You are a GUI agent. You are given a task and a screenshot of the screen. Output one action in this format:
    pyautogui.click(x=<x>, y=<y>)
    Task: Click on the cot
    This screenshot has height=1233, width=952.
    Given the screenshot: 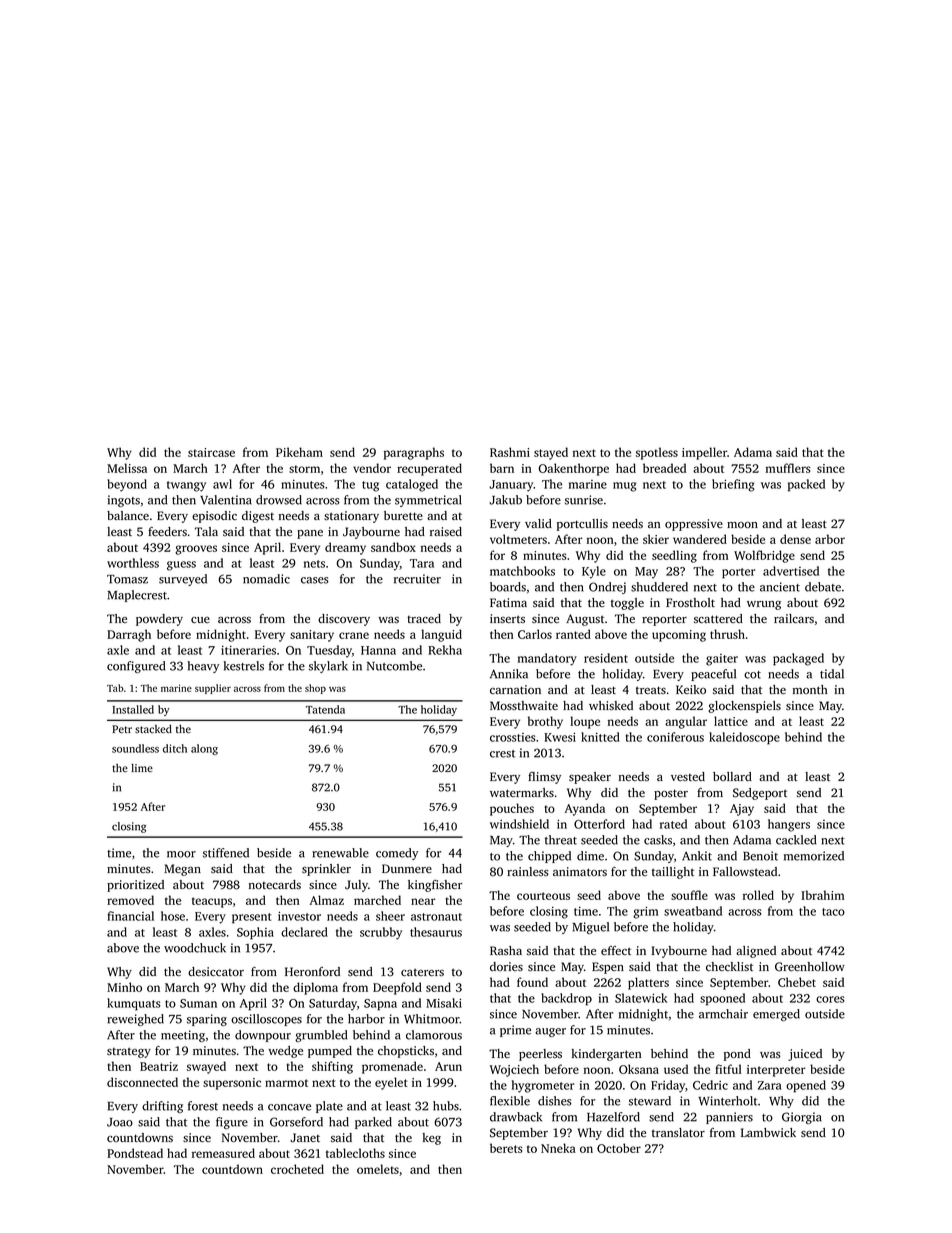 What is the action you would take?
    pyautogui.click(x=752, y=675)
